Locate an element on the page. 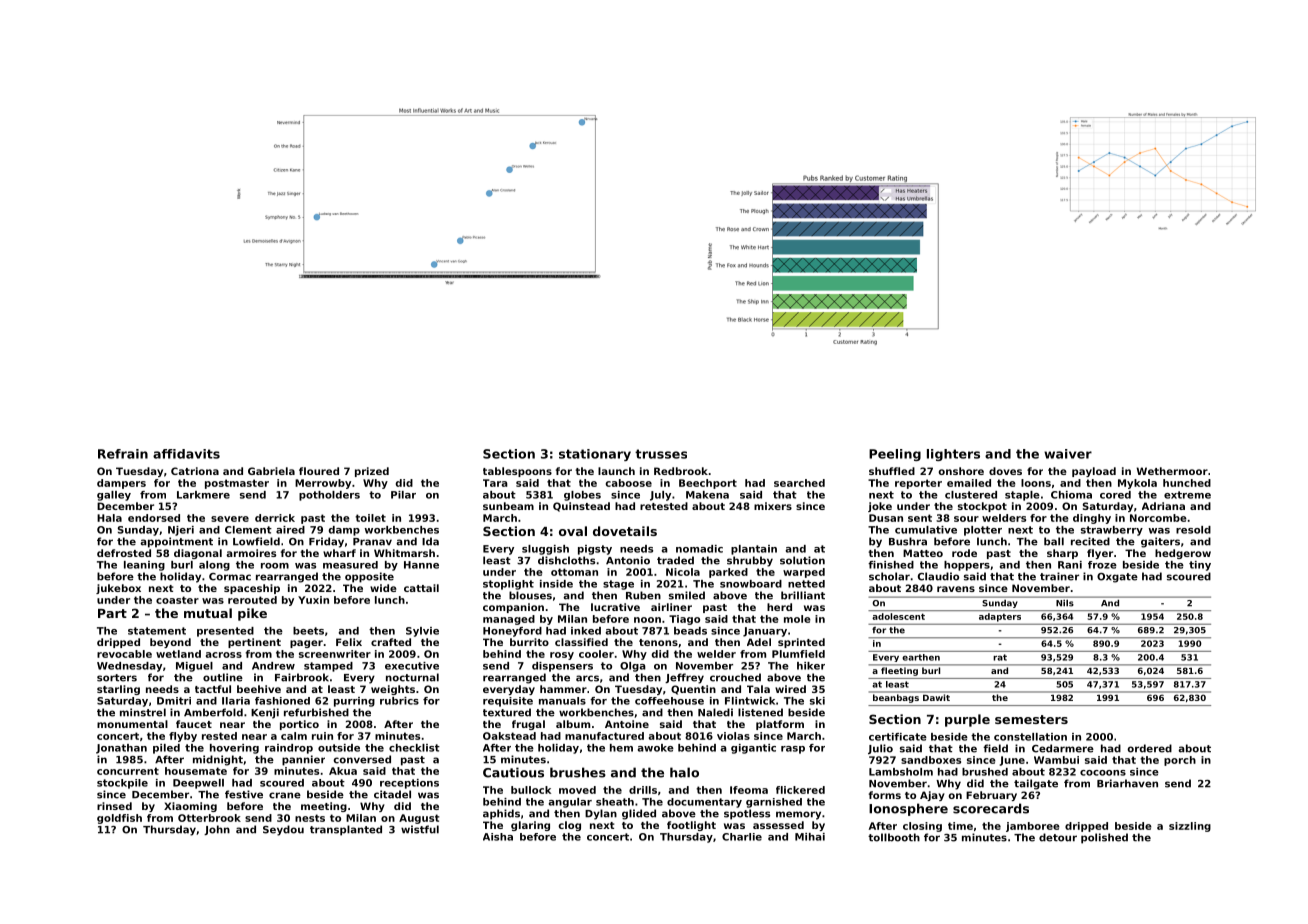 The height and width of the page is (924, 1308). clustered is located at coordinates (971, 495).
